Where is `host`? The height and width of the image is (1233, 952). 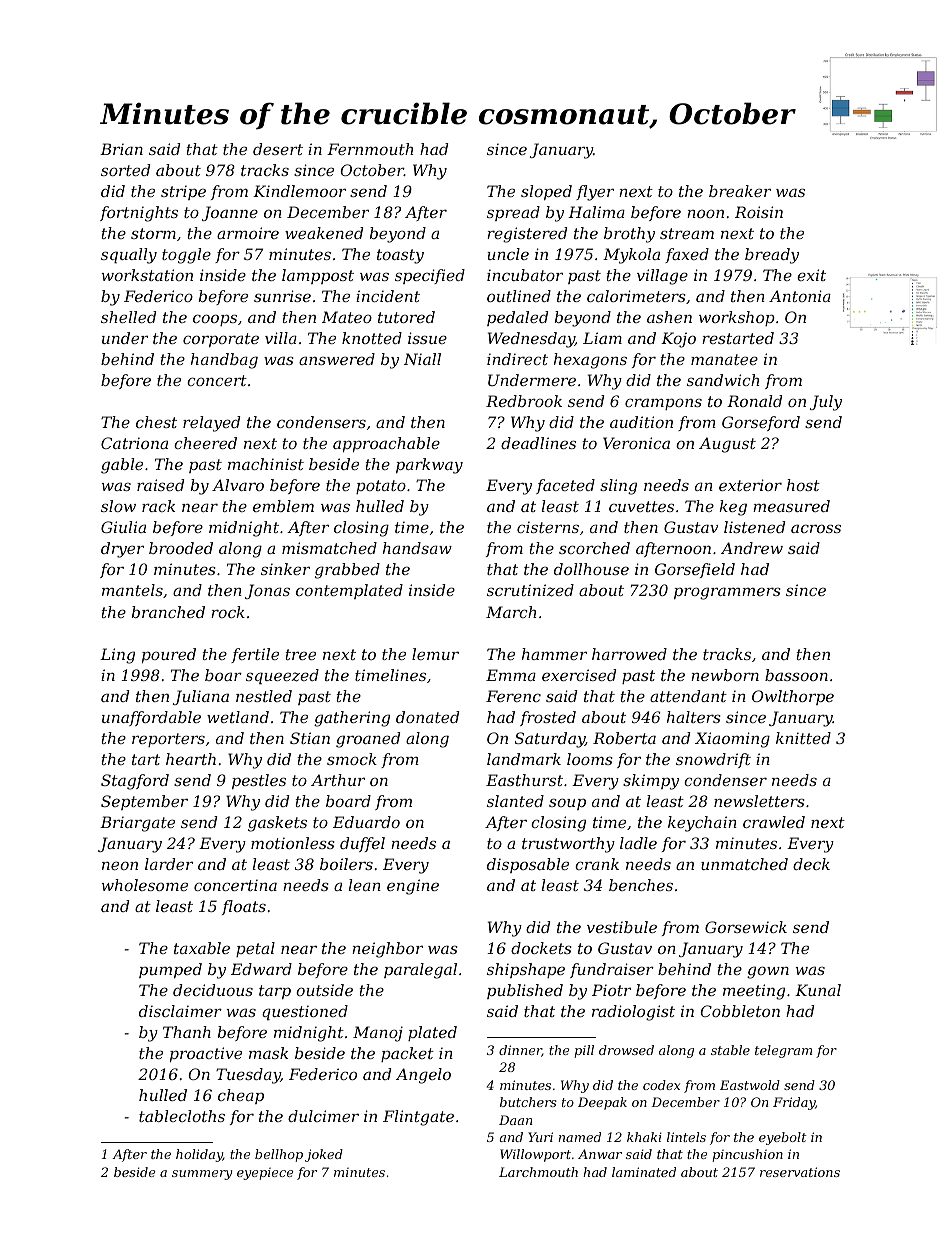
host is located at coordinates (803, 485).
